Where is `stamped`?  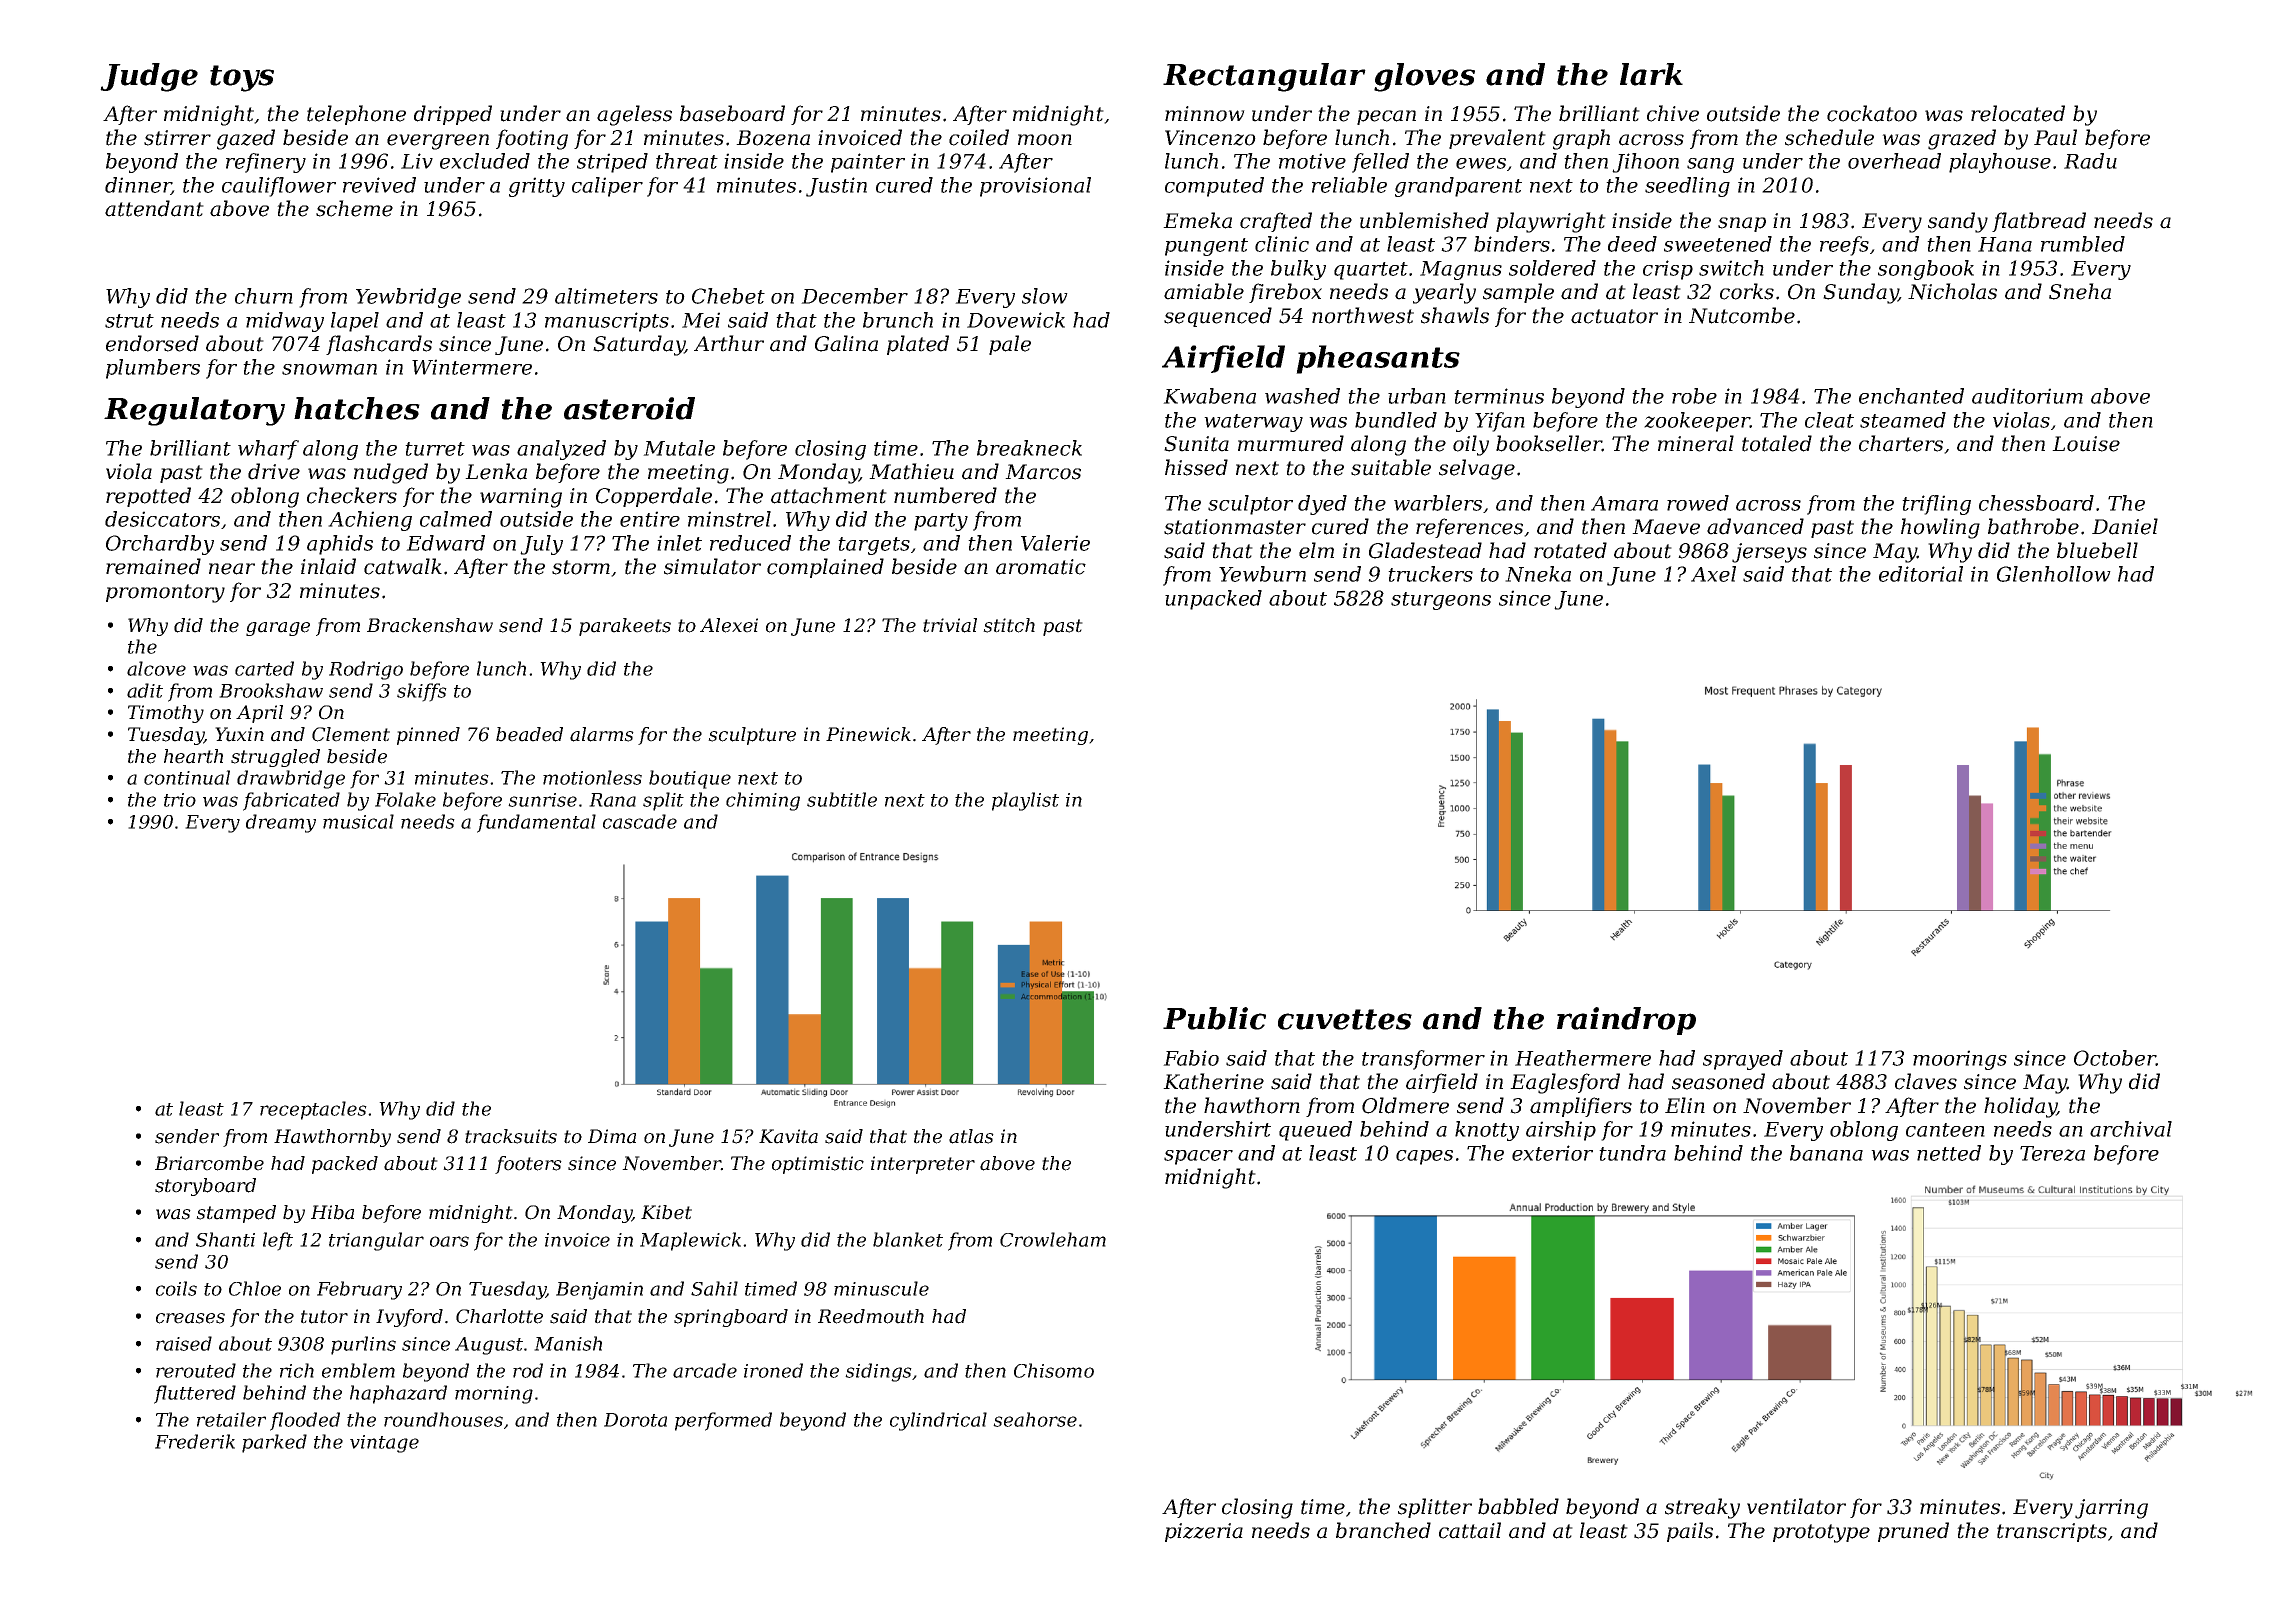 stamped is located at coordinates (236, 1214).
